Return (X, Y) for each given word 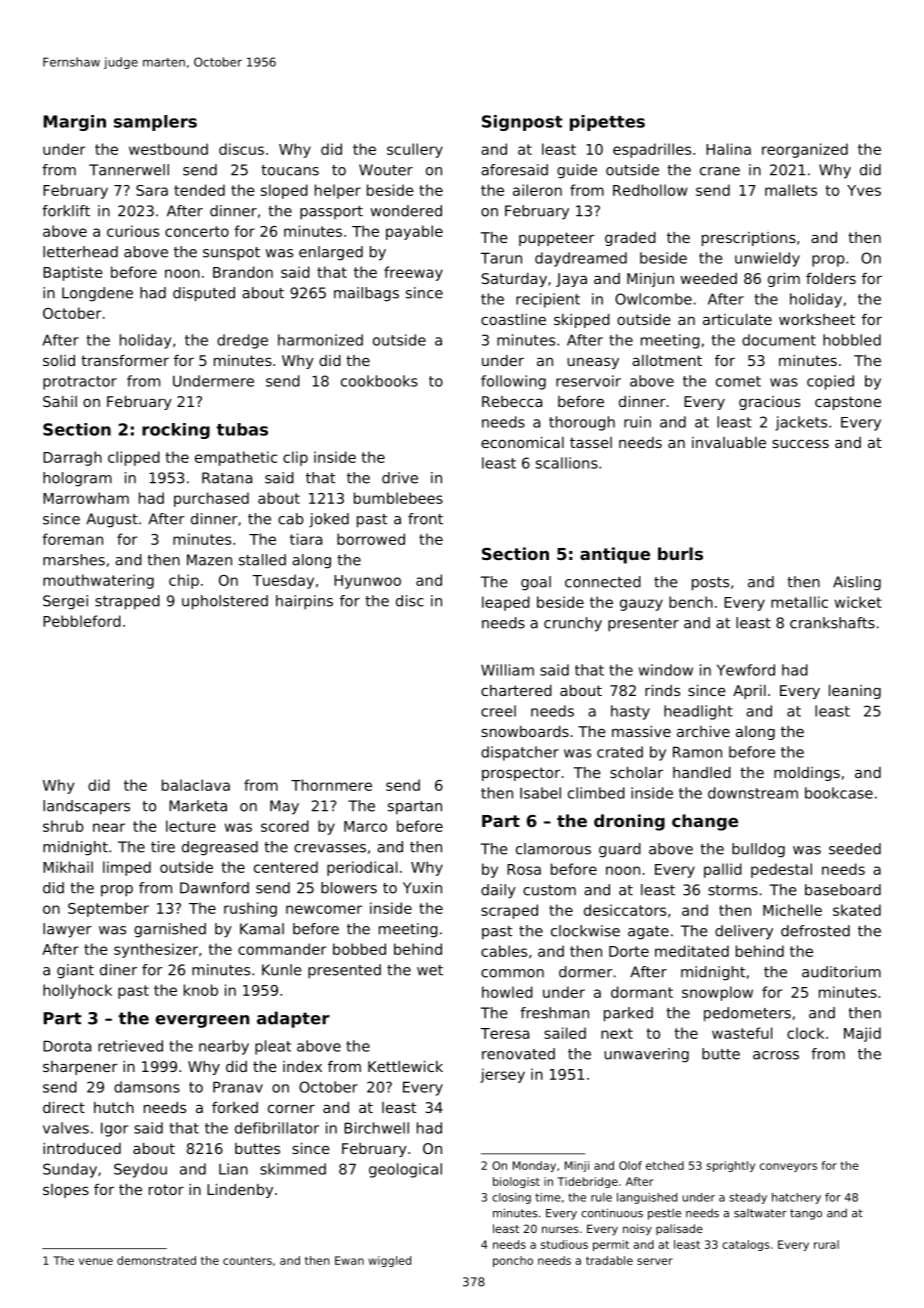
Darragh (72, 458)
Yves (864, 190)
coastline (513, 319)
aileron (537, 190)
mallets (791, 190)
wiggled (389, 1261)
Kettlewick (405, 1066)
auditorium (841, 972)
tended (199, 190)
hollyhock (77, 991)
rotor (166, 1189)
